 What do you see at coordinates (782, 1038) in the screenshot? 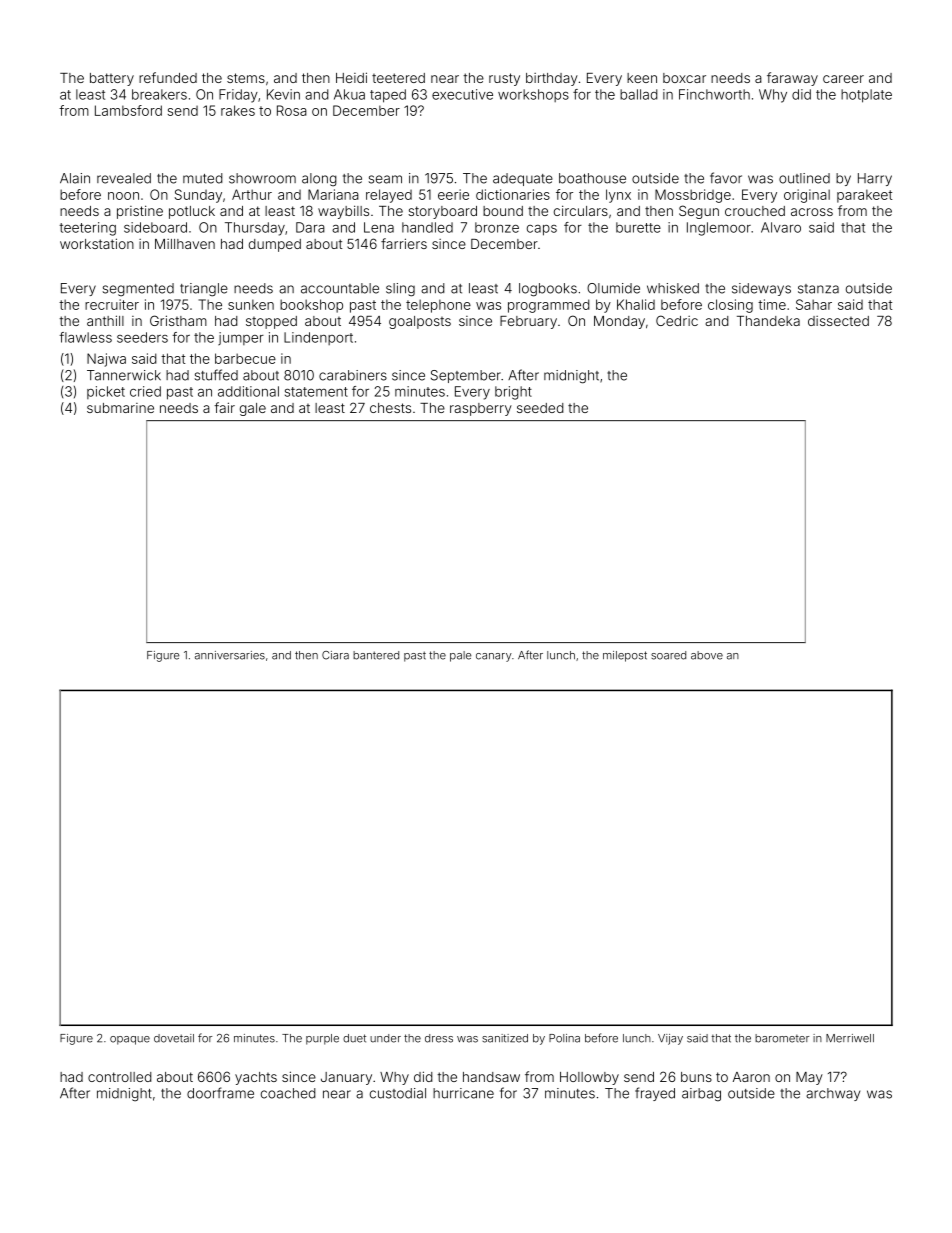
I see `barometer` at bounding box center [782, 1038].
